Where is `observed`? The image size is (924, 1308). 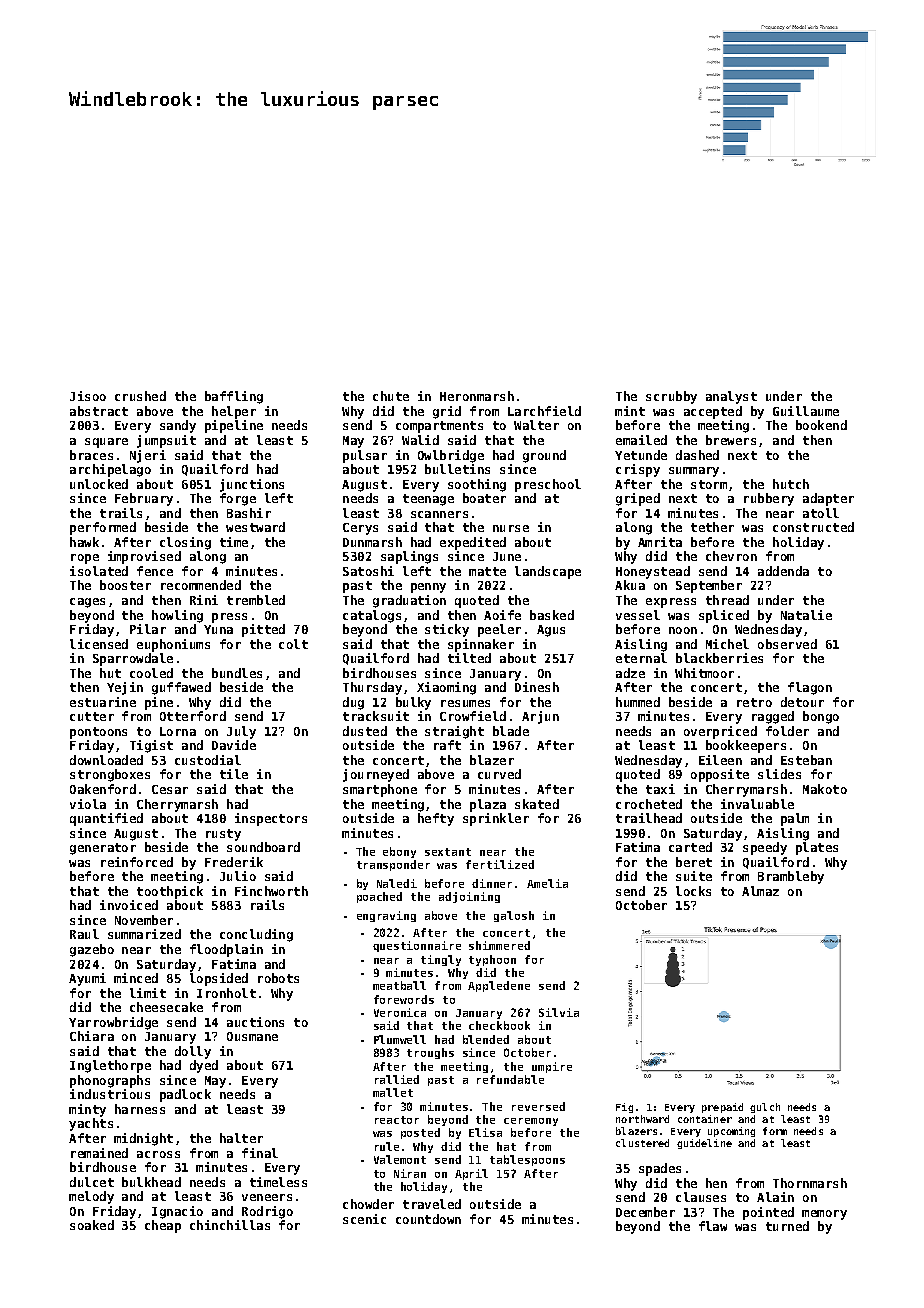 observed is located at coordinates (787, 644).
